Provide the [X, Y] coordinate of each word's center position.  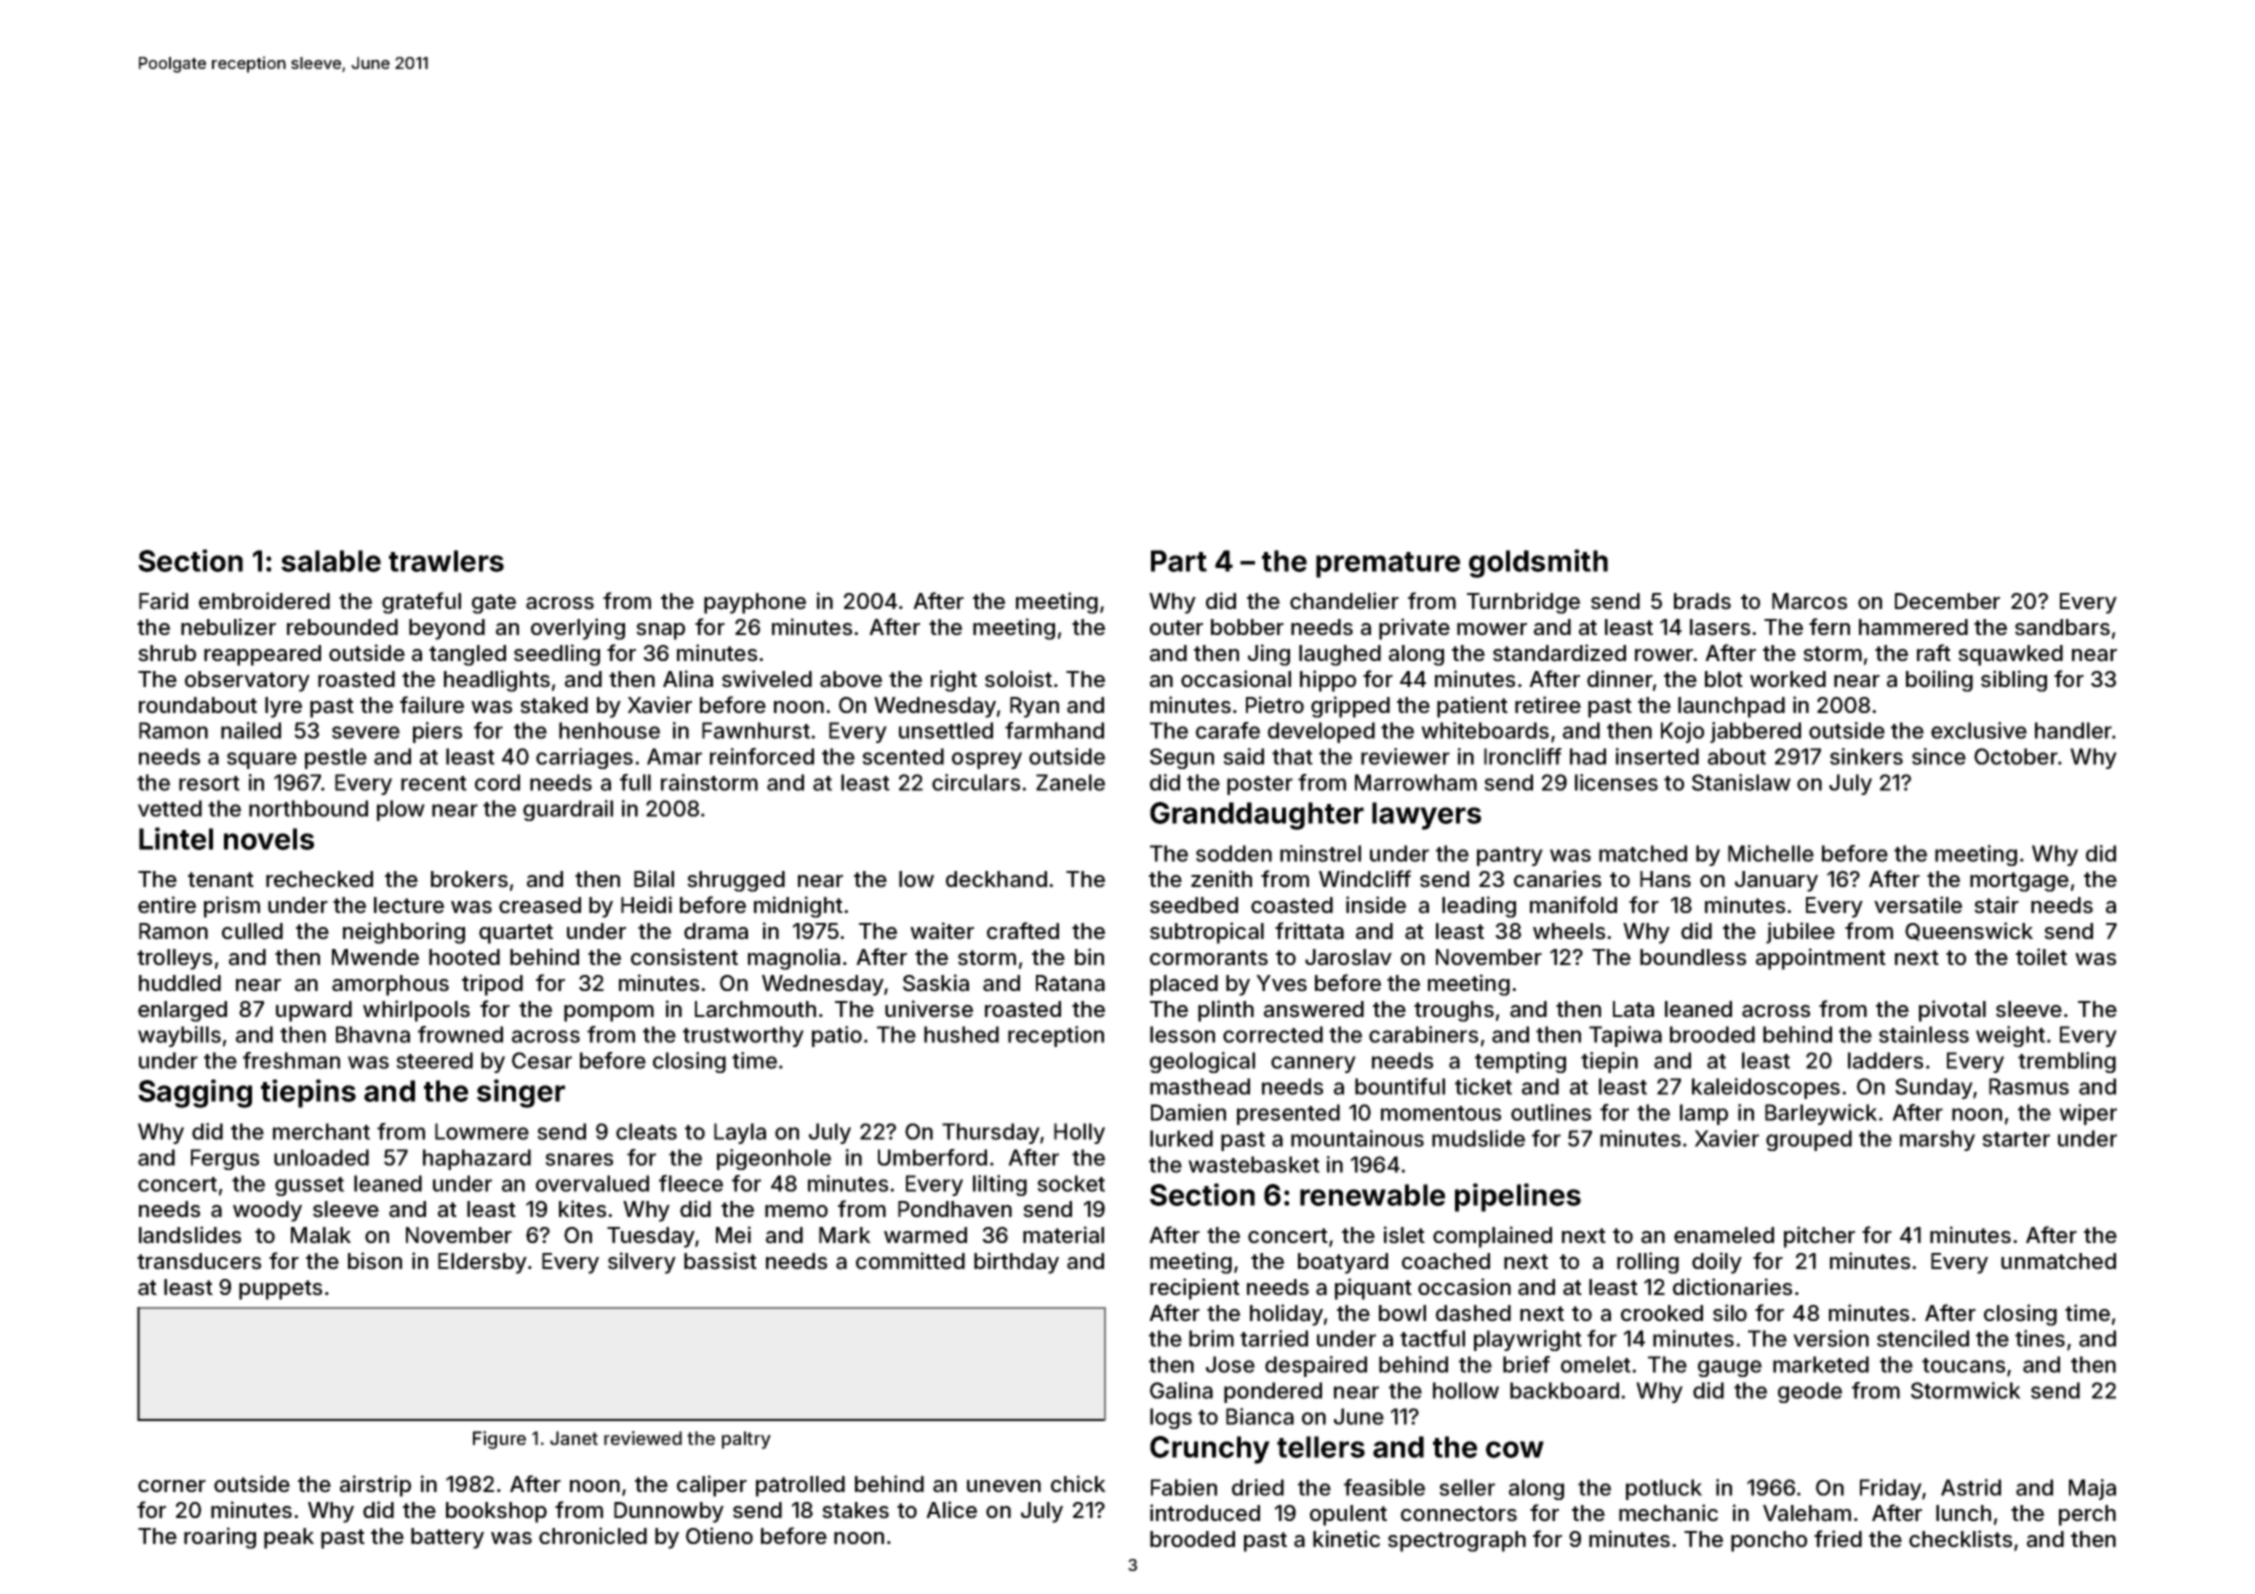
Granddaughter [1257, 816]
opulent [1348, 1515]
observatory [247, 681]
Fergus [225, 1159]
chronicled [593, 1536]
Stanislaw [1741, 782]
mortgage [2019, 882]
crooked [1662, 1313]
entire [167, 905]
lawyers [1426, 816]
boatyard [1343, 1263]
